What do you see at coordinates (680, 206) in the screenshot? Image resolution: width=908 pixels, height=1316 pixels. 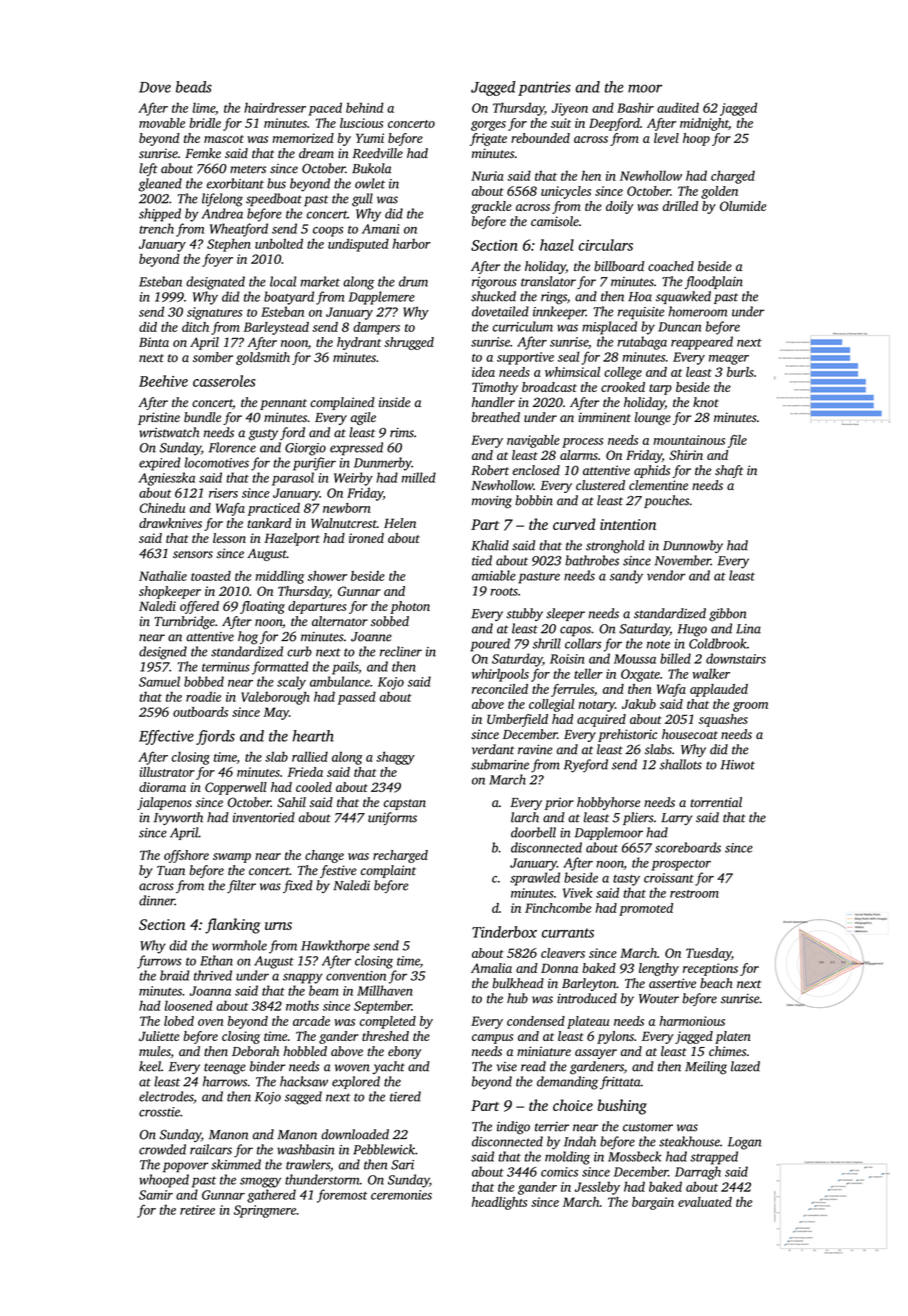 I see `drilled` at bounding box center [680, 206].
